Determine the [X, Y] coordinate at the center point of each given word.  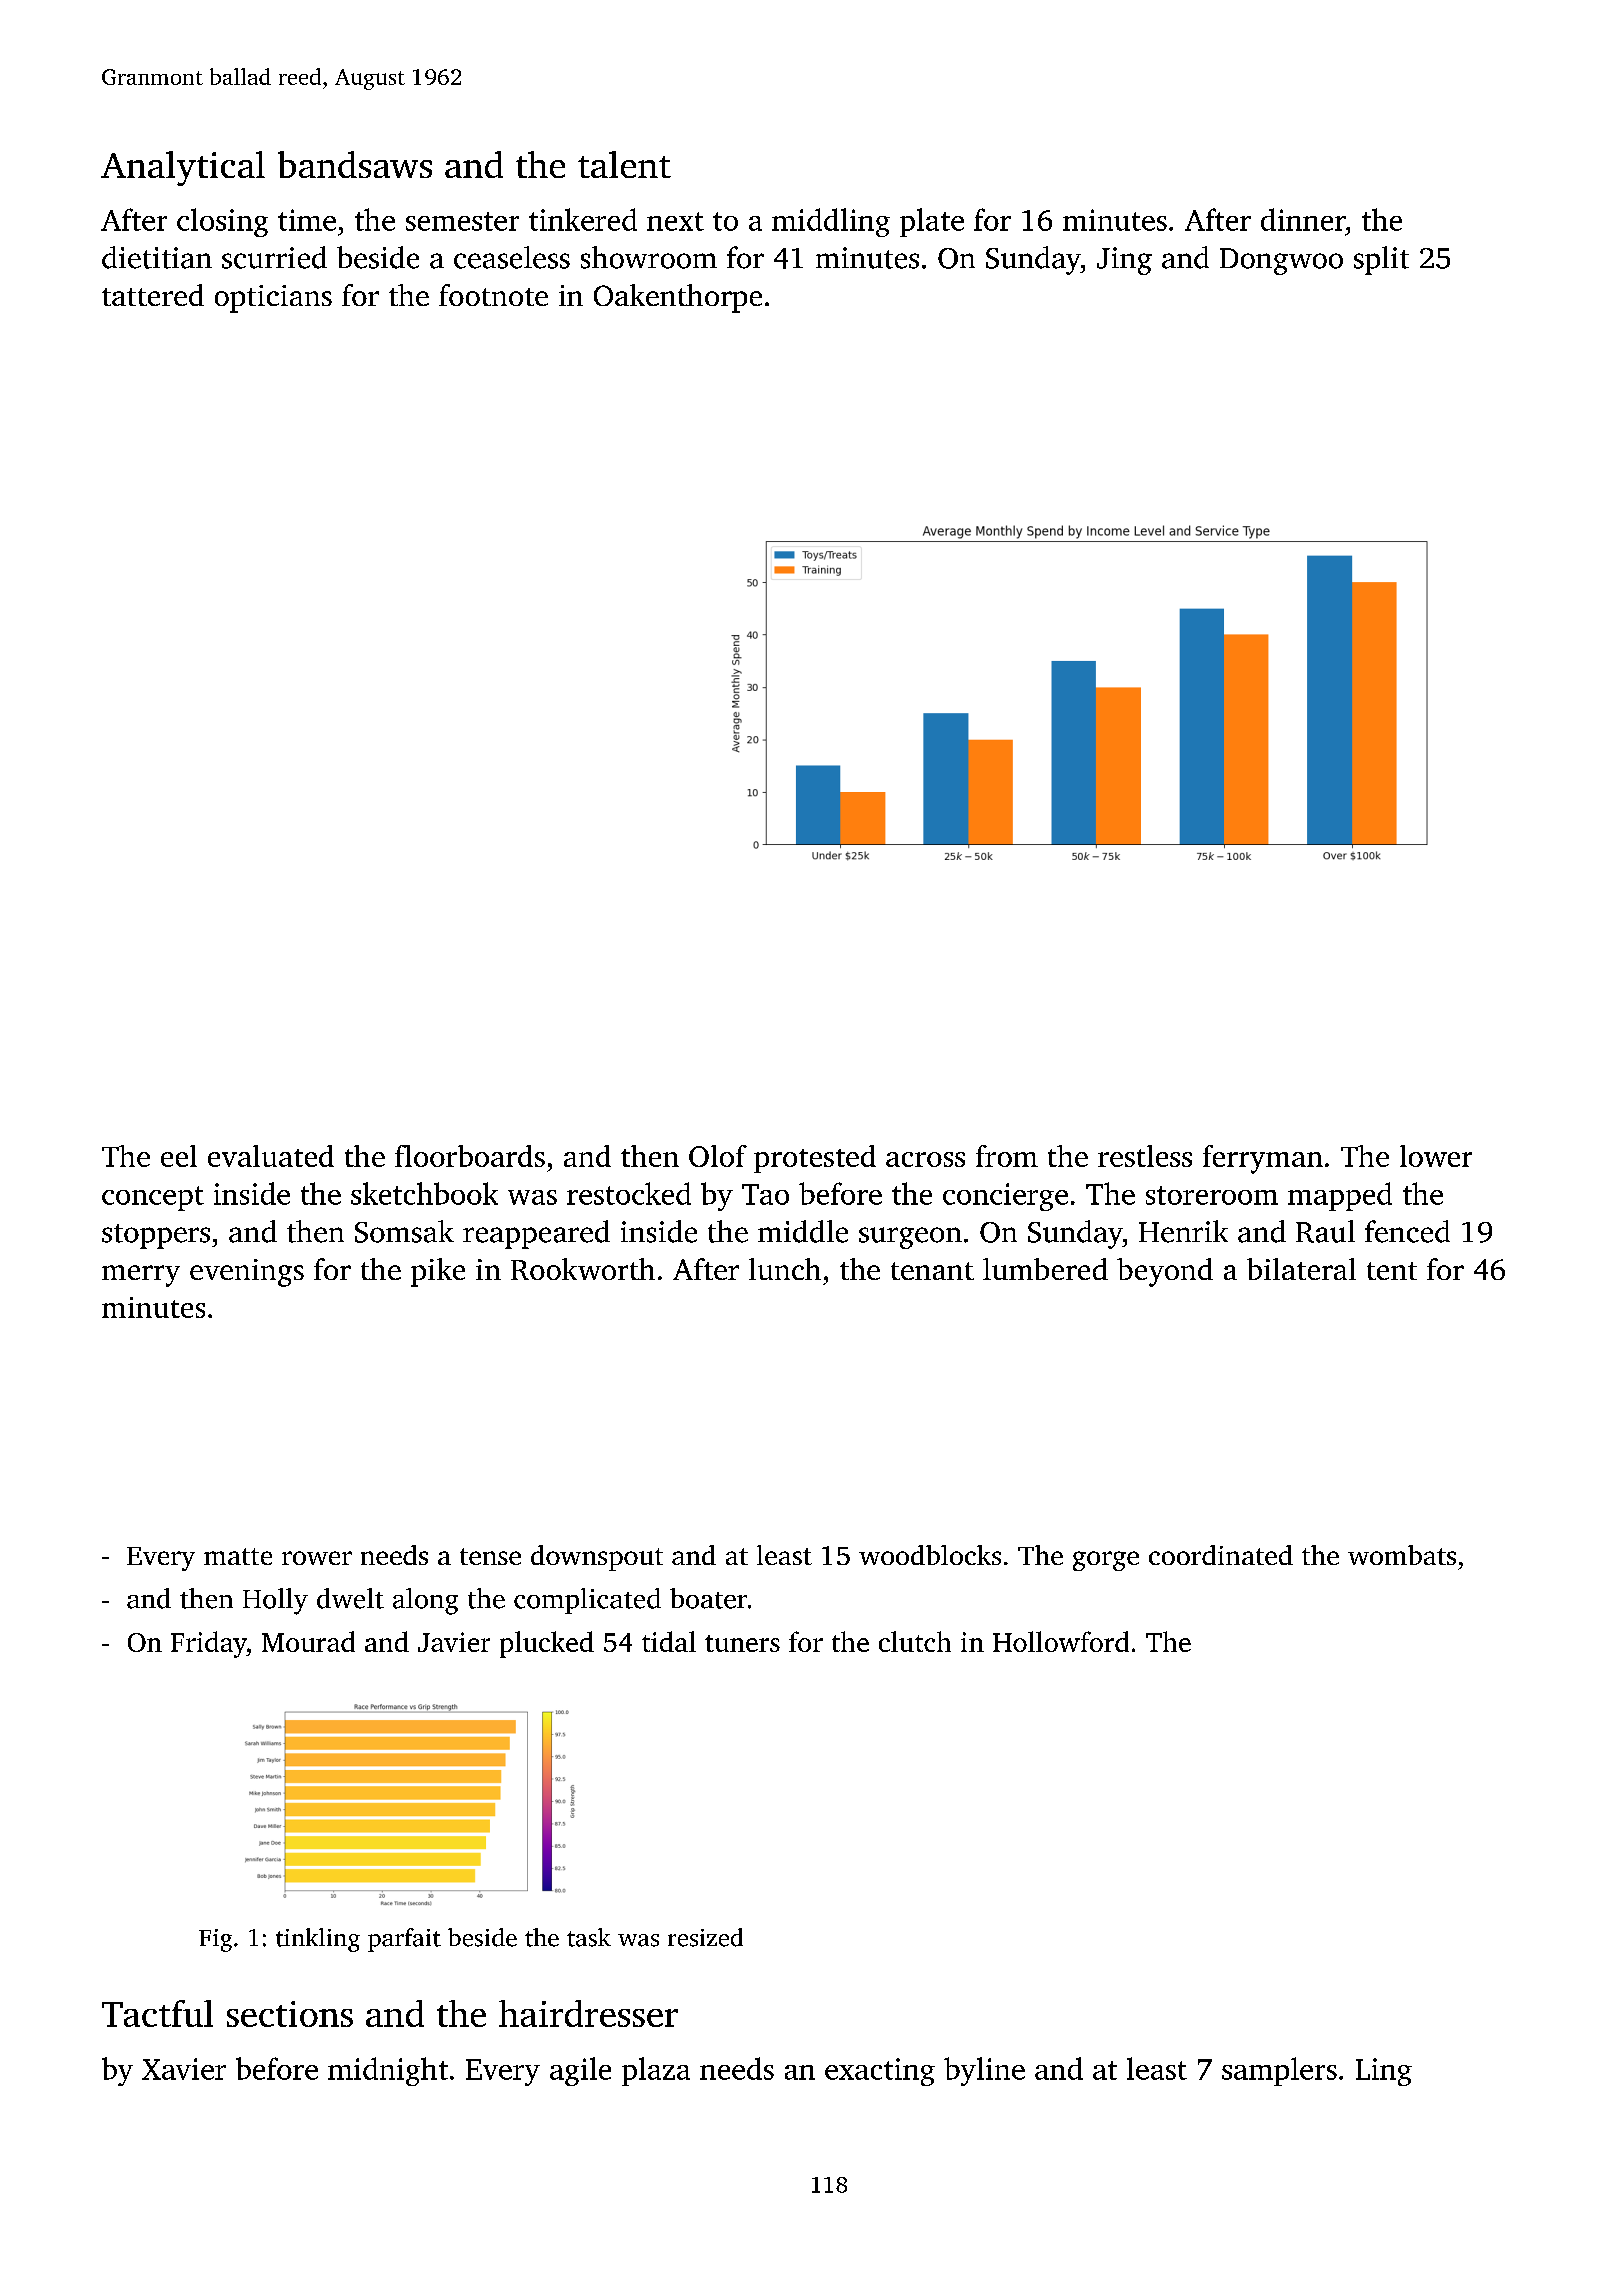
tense [490, 1556]
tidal [669, 1641]
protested [815, 1159]
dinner [1303, 219]
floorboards [470, 1156]
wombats [1402, 1555]
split [1381, 260]
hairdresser [588, 2013]
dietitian [157, 257]
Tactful [157, 2013]
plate [932, 222]
